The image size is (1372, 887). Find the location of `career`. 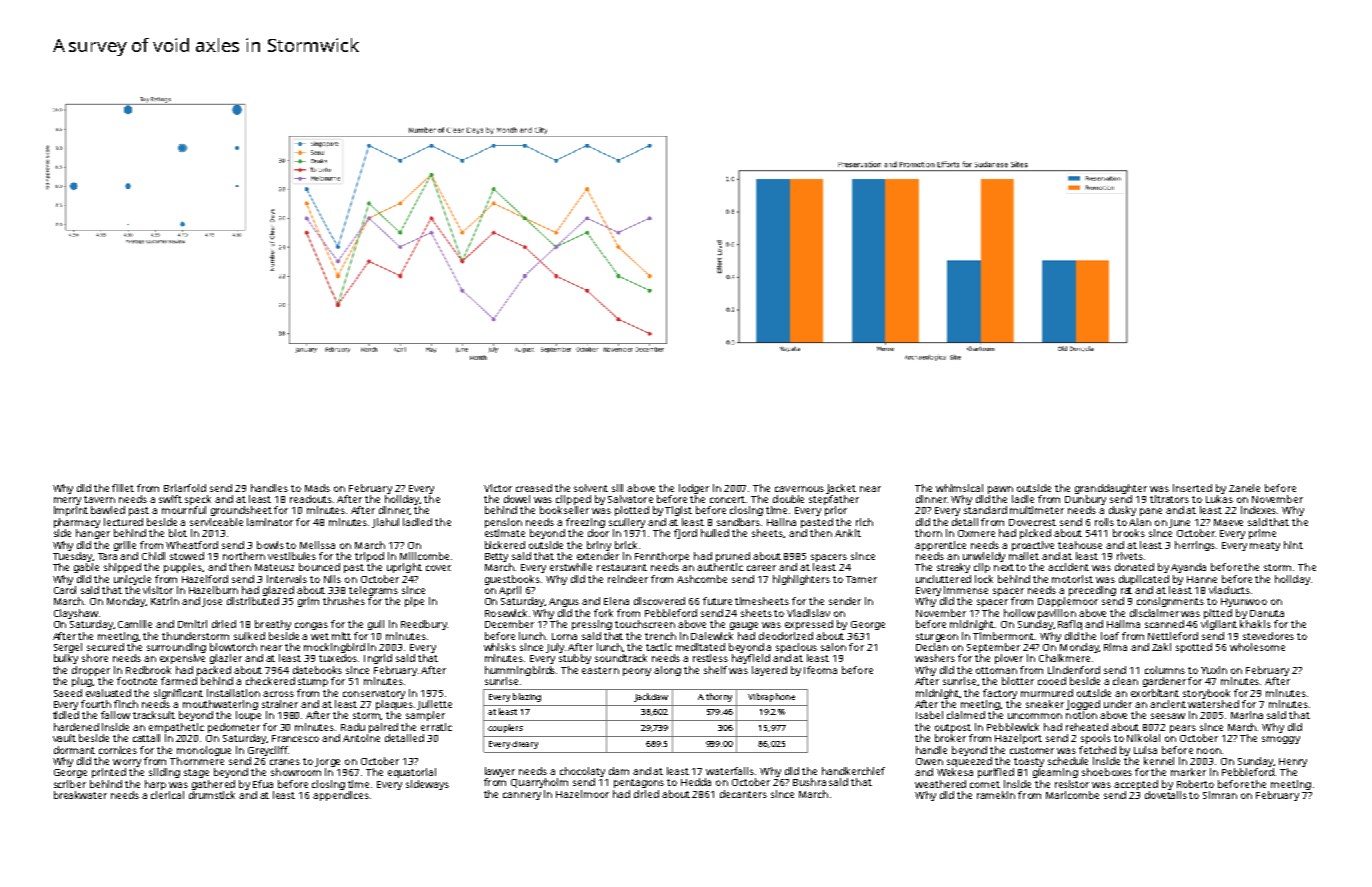

career is located at coordinates (761, 568).
